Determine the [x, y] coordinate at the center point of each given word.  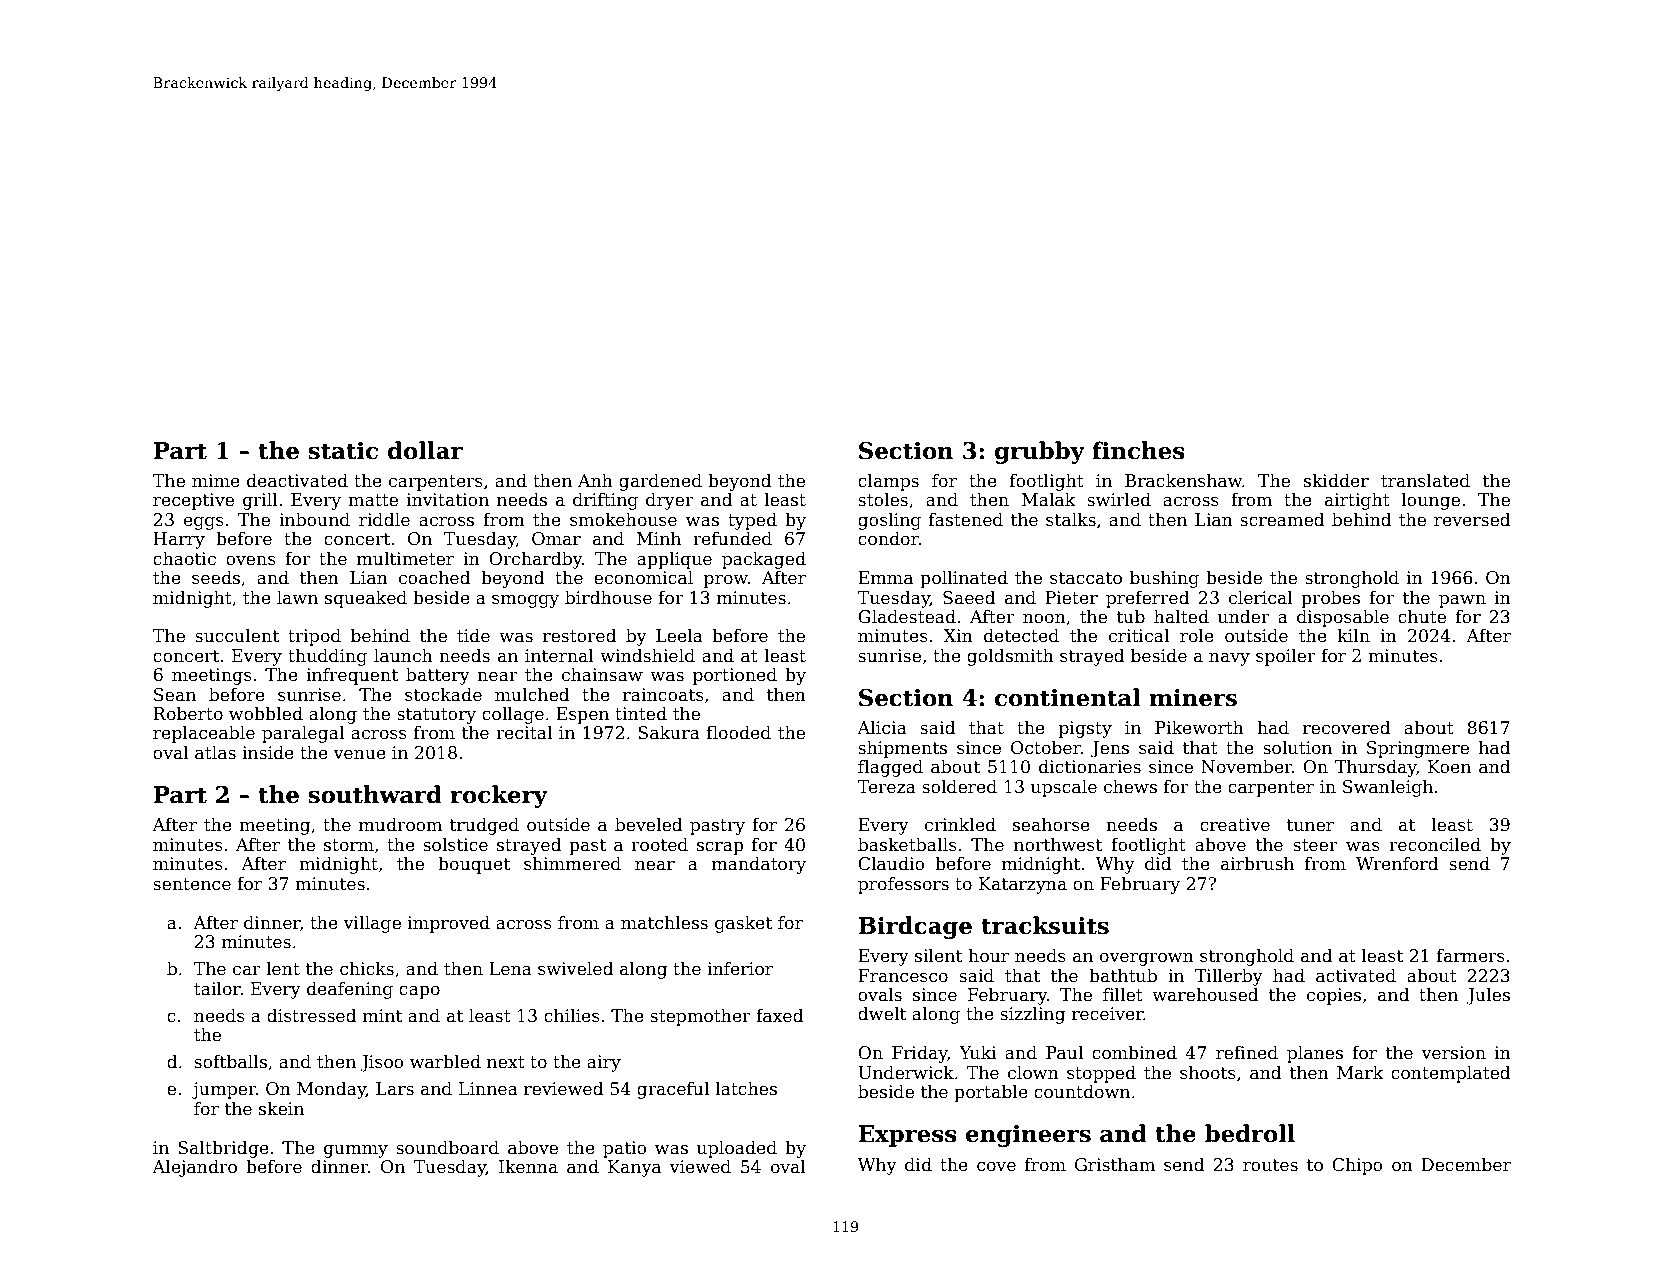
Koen [1449, 767]
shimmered [572, 863]
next [506, 1062]
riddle [384, 519]
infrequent [352, 676]
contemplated [1451, 1074]
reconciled [1435, 844]
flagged [890, 768]
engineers [1028, 1136]
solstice [455, 844]
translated [1425, 480]
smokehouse [623, 519]
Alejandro [194, 1168]
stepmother [700, 1017]
